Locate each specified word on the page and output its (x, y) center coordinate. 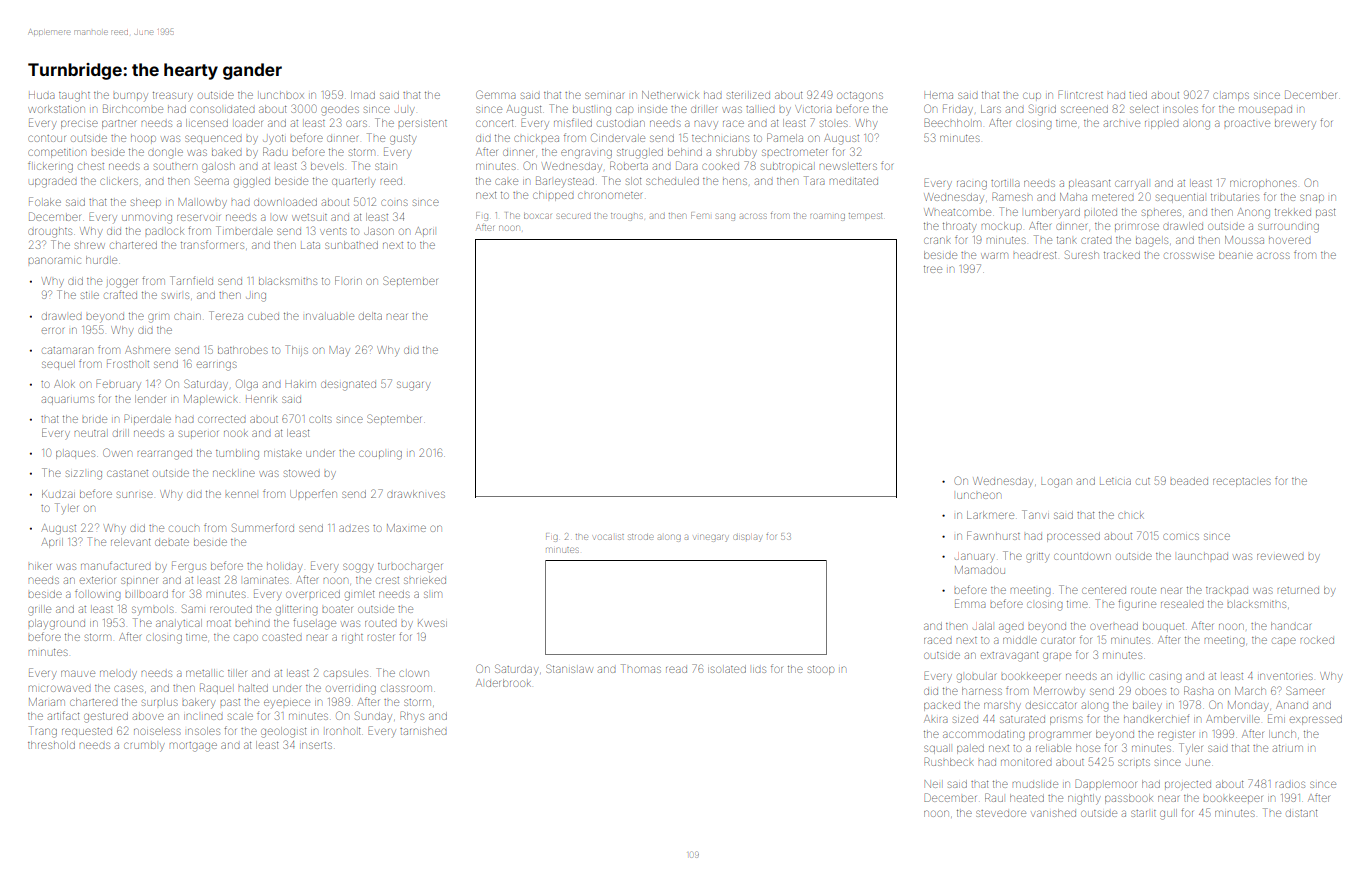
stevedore (1001, 813)
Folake (45, 201)
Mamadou (980, 570)
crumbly (144, 747)
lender (150, 399)
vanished (1053, 813)
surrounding (1288, 228)
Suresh (1082, 254)
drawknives (416, 494)
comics (1181, 536)
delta (370, 316)
